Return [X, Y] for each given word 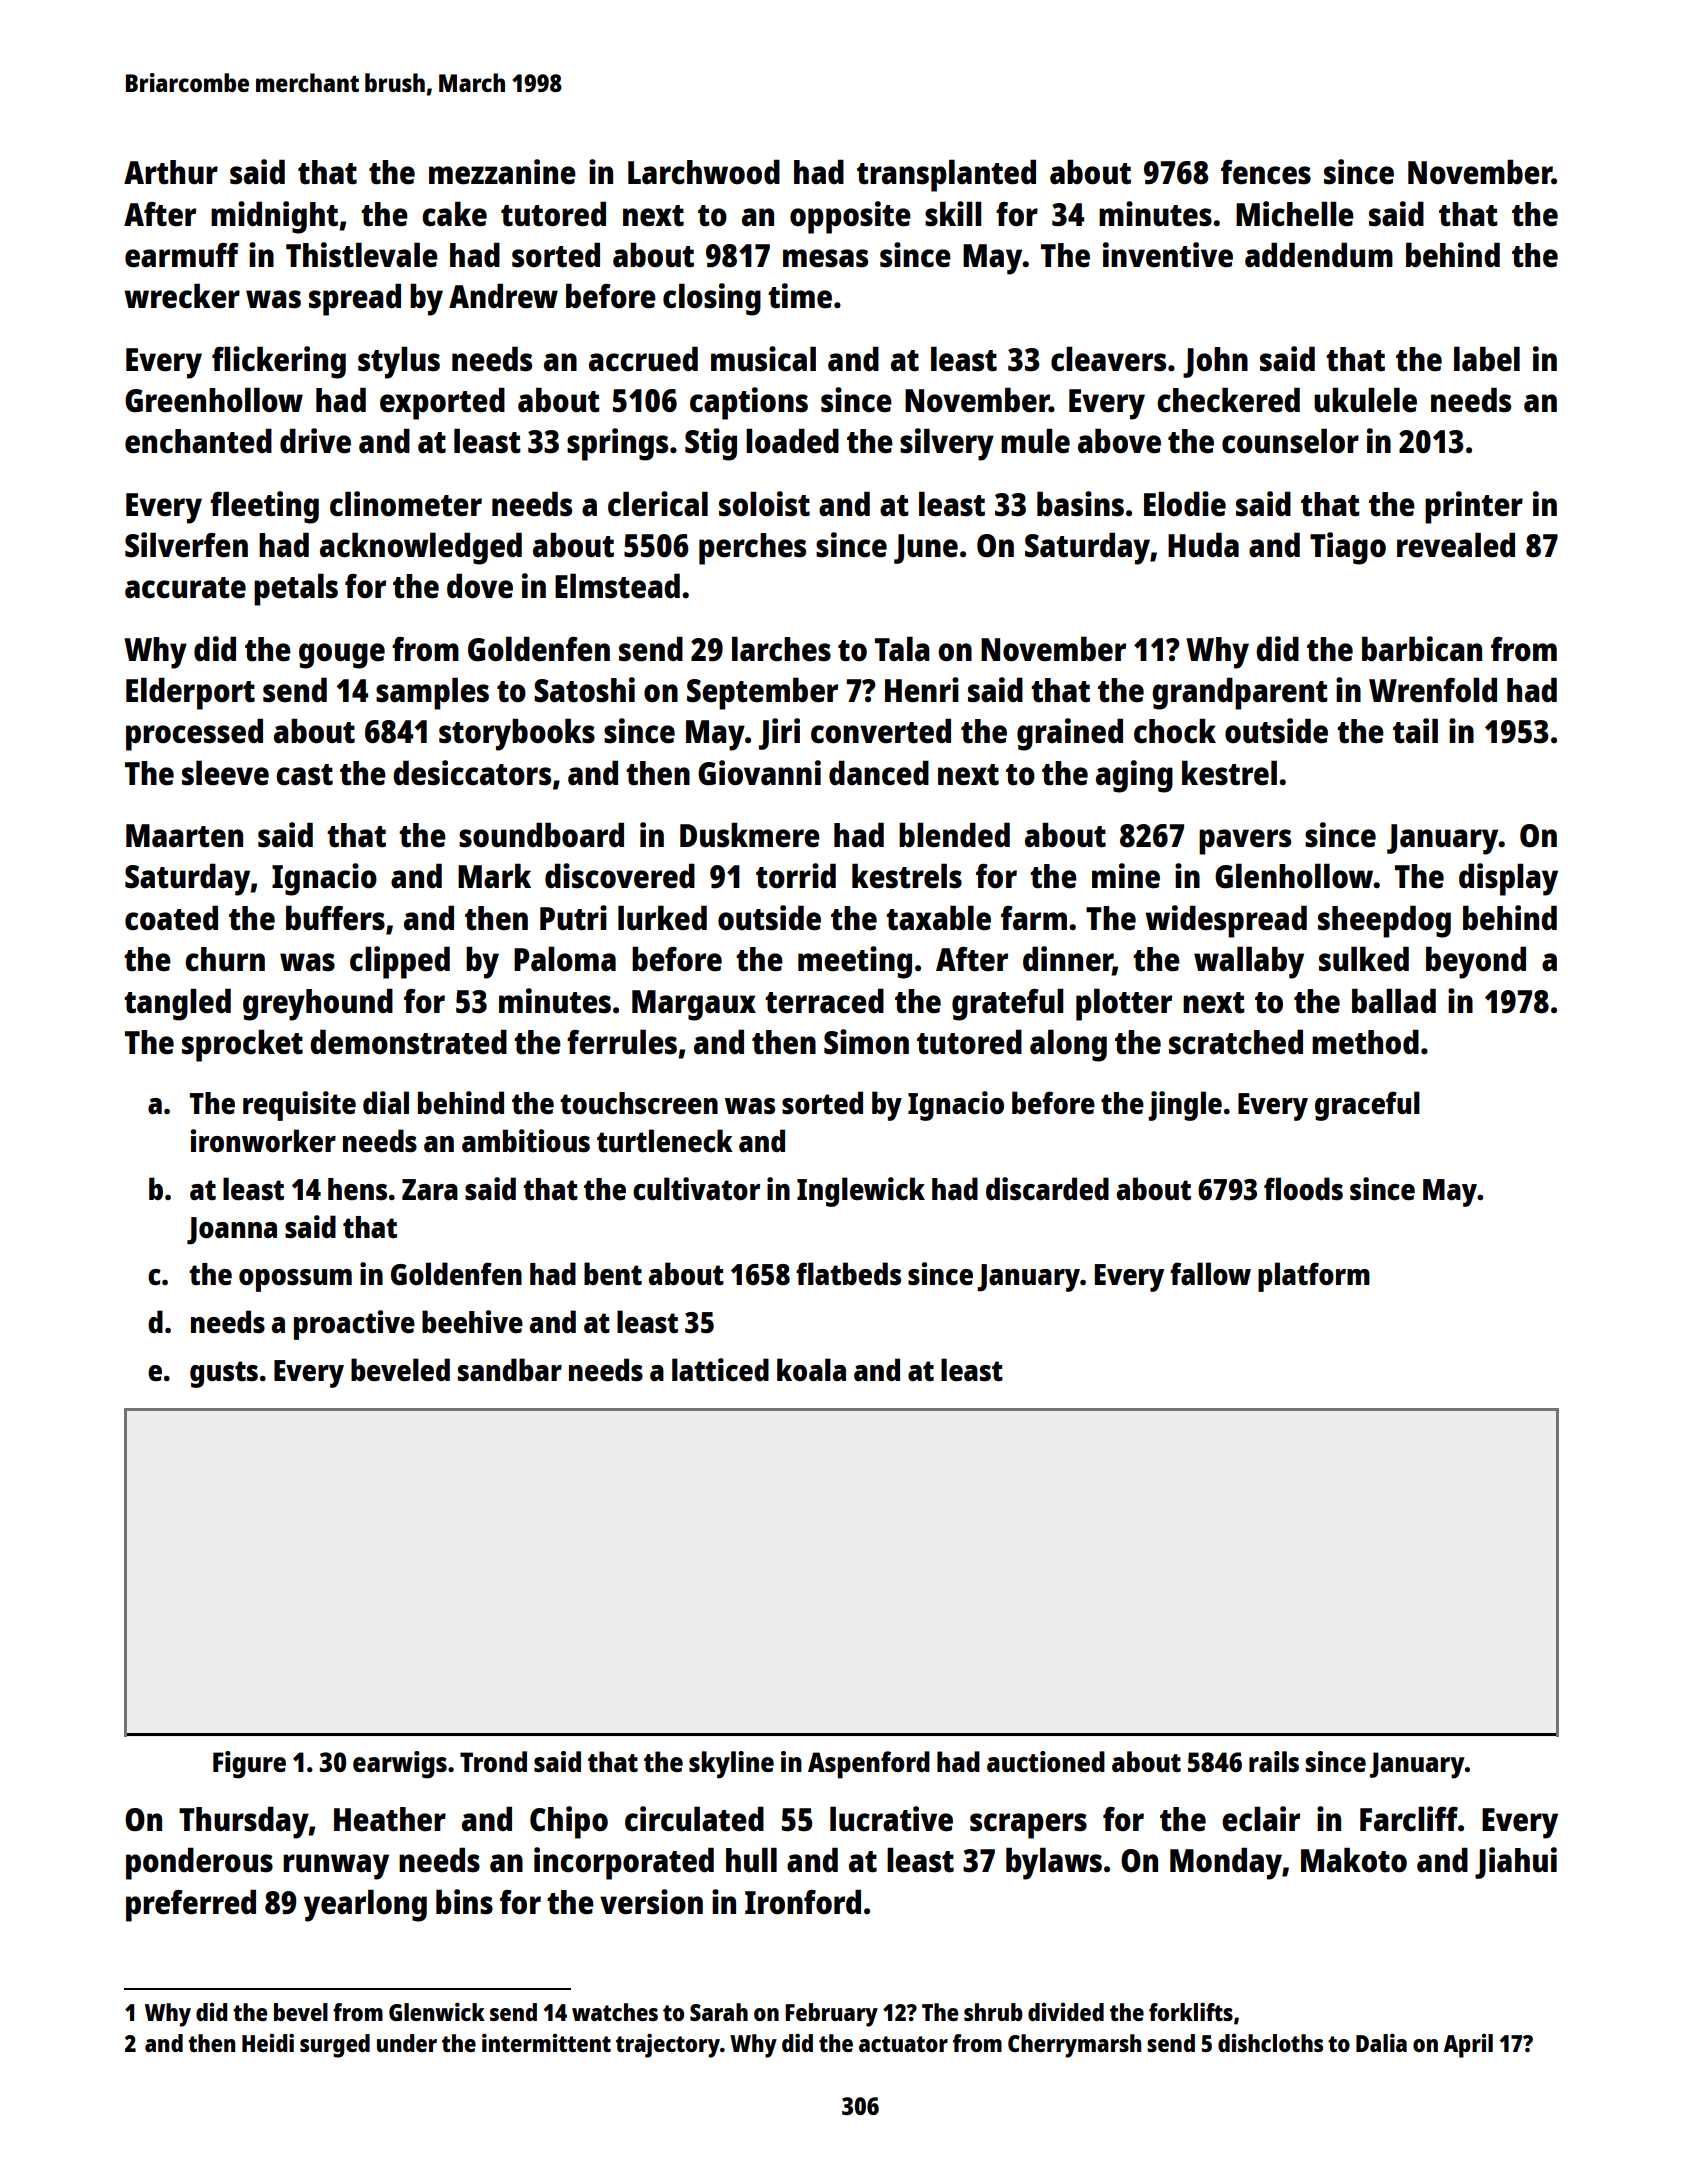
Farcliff [1409, 1819]
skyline [731, 1765]
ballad [1394, 1001]
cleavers [1108, 359]
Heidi [268, 2042]
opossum [295, 1280]
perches [752, 549]
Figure [249, 1765]
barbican [1422, 649]
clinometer [406, 504]
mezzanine [502, 172]
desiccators [472, 773]
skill [953, 214]
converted [881, 731]
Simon [866, 1042]
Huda [1203, 545]
